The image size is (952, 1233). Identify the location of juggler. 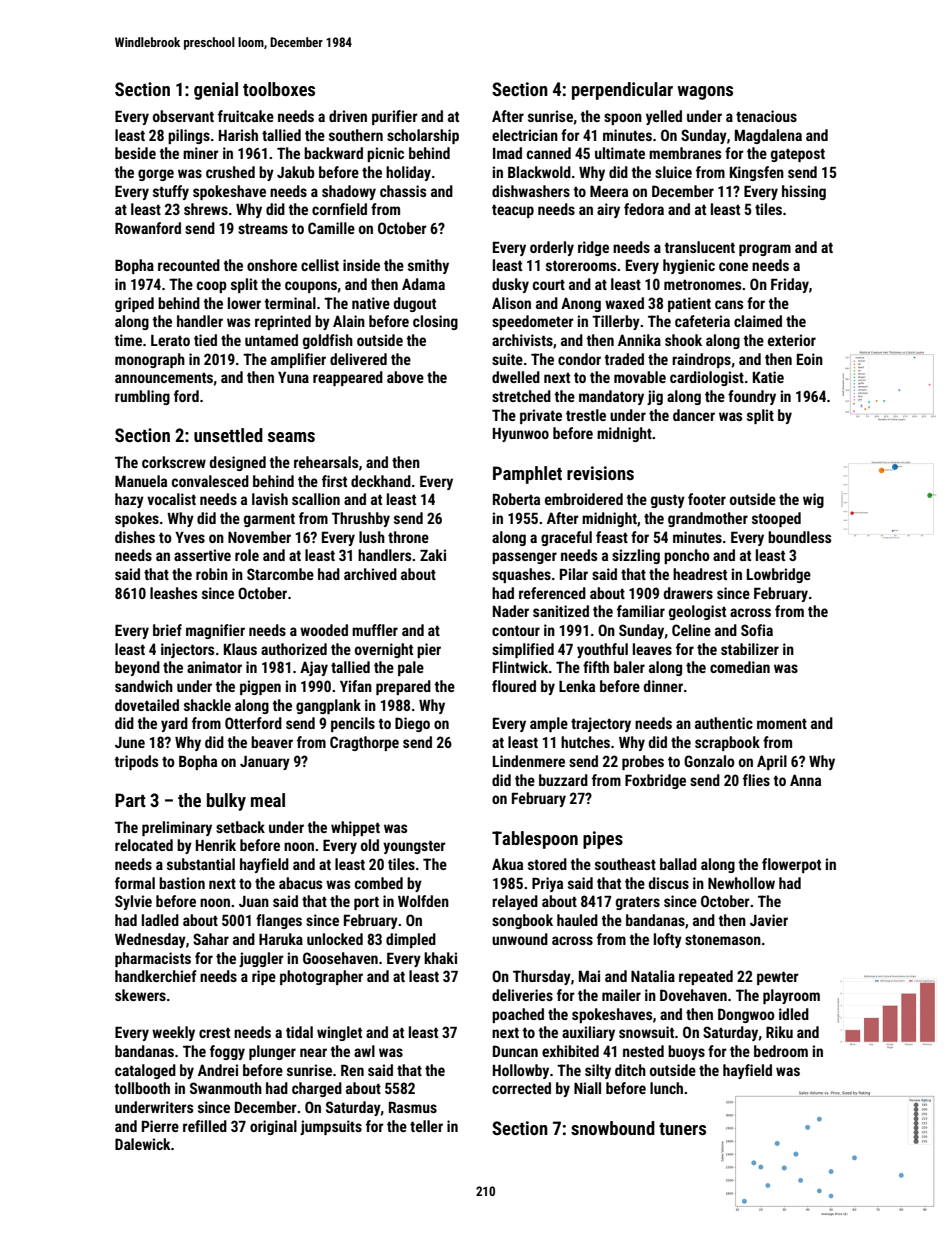
(261, 959).
